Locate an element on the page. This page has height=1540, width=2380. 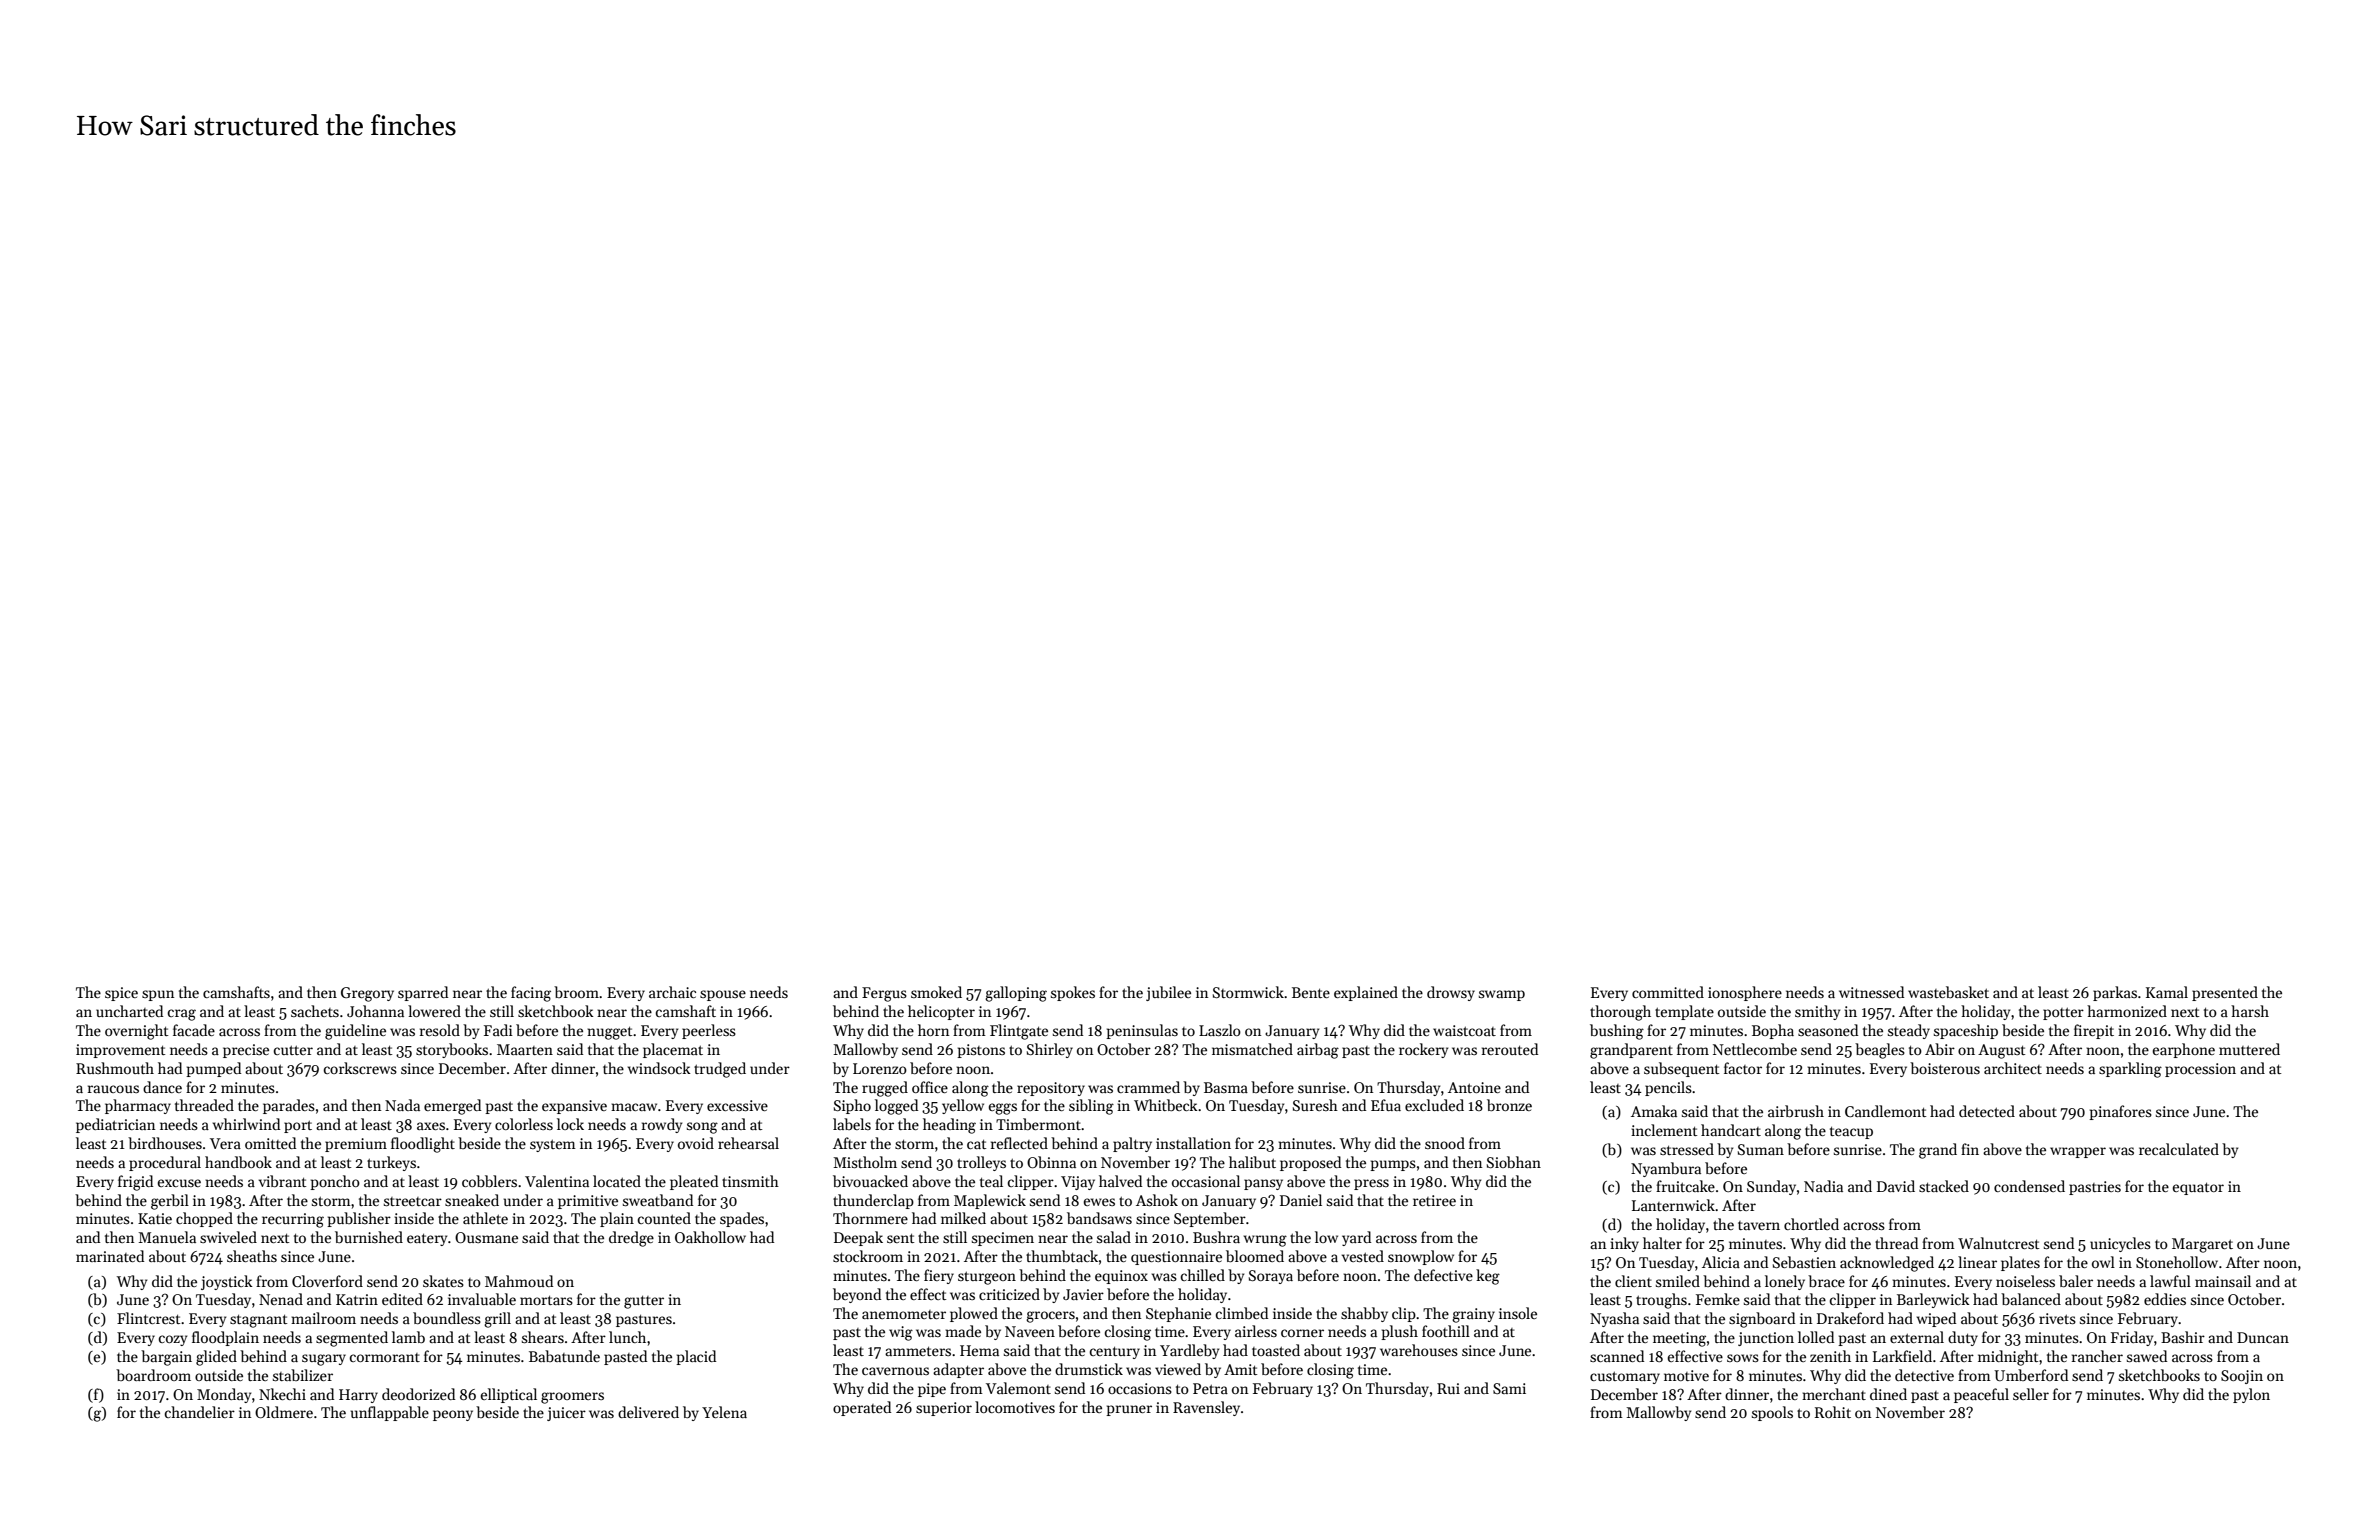
rugged is located at coordinates (885, 1089).
